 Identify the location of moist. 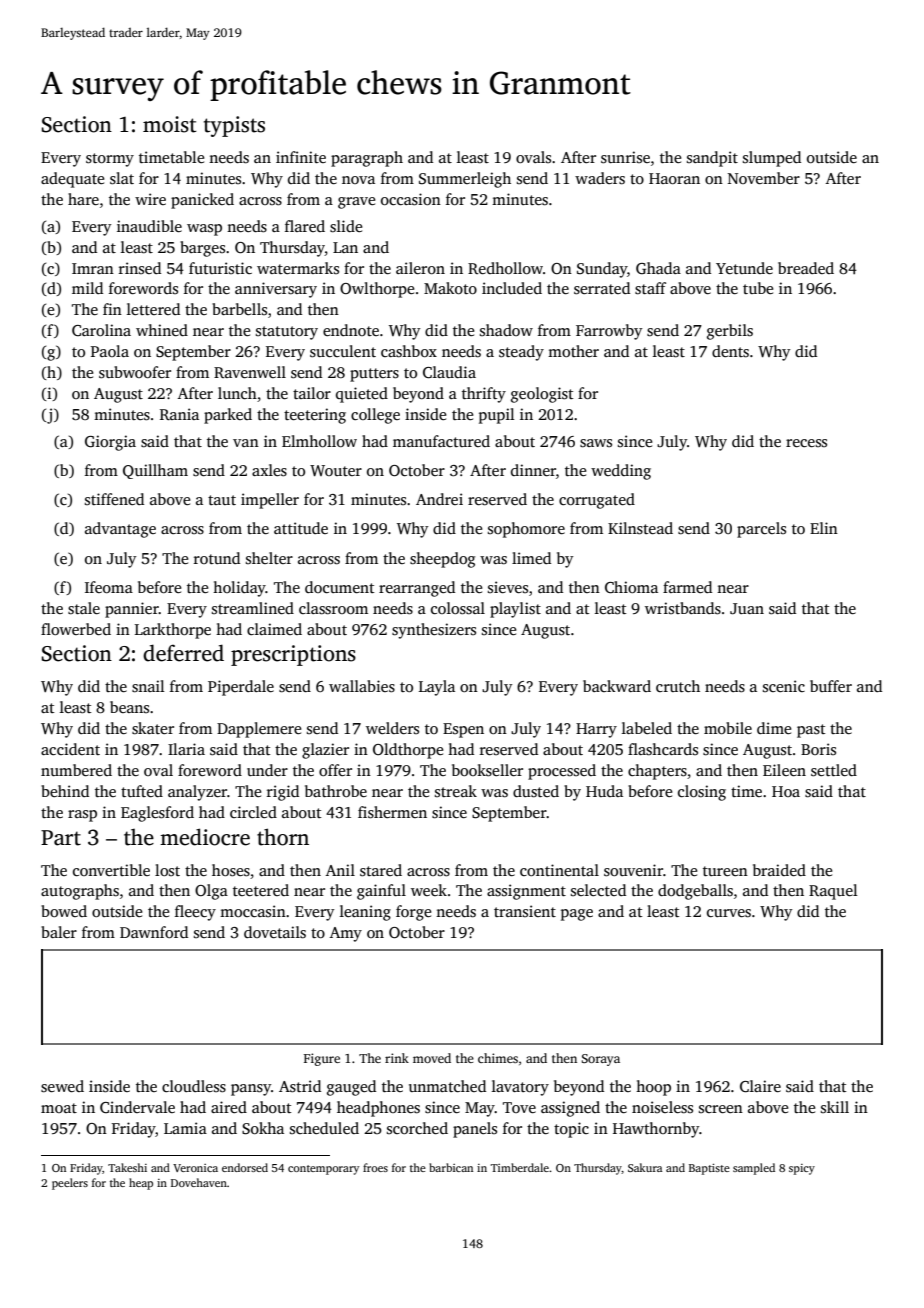
(170, 124).
